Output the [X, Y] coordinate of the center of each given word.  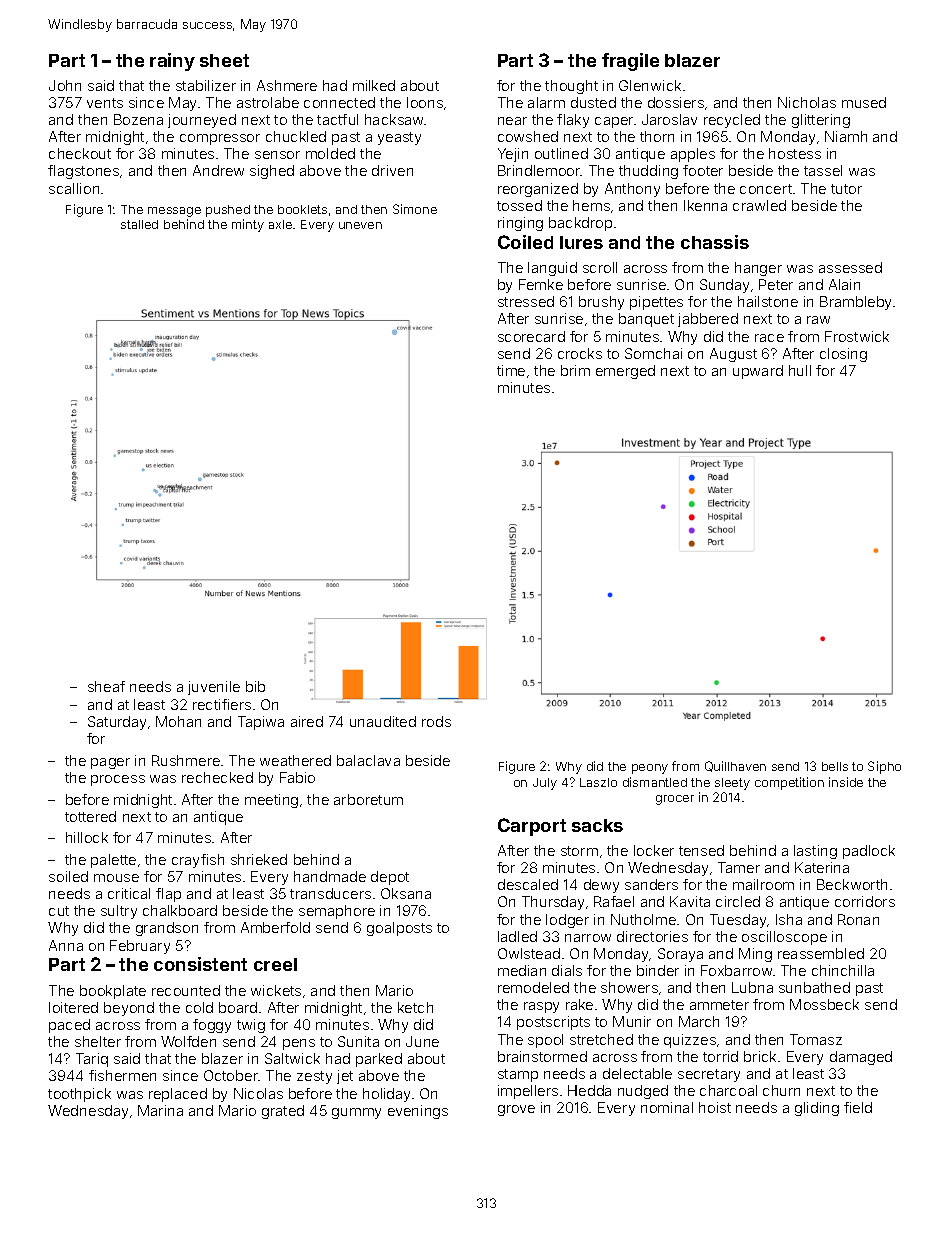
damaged [861, 1058]
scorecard [531, 336]
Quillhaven [735, 766]
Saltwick [292, 1058]
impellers [528, 1092]
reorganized [538, 190]
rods [436, 721]
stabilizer [206, 85]
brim [575, 370]
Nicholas [807, 102]
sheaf [106, 686]
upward [758, 372]
